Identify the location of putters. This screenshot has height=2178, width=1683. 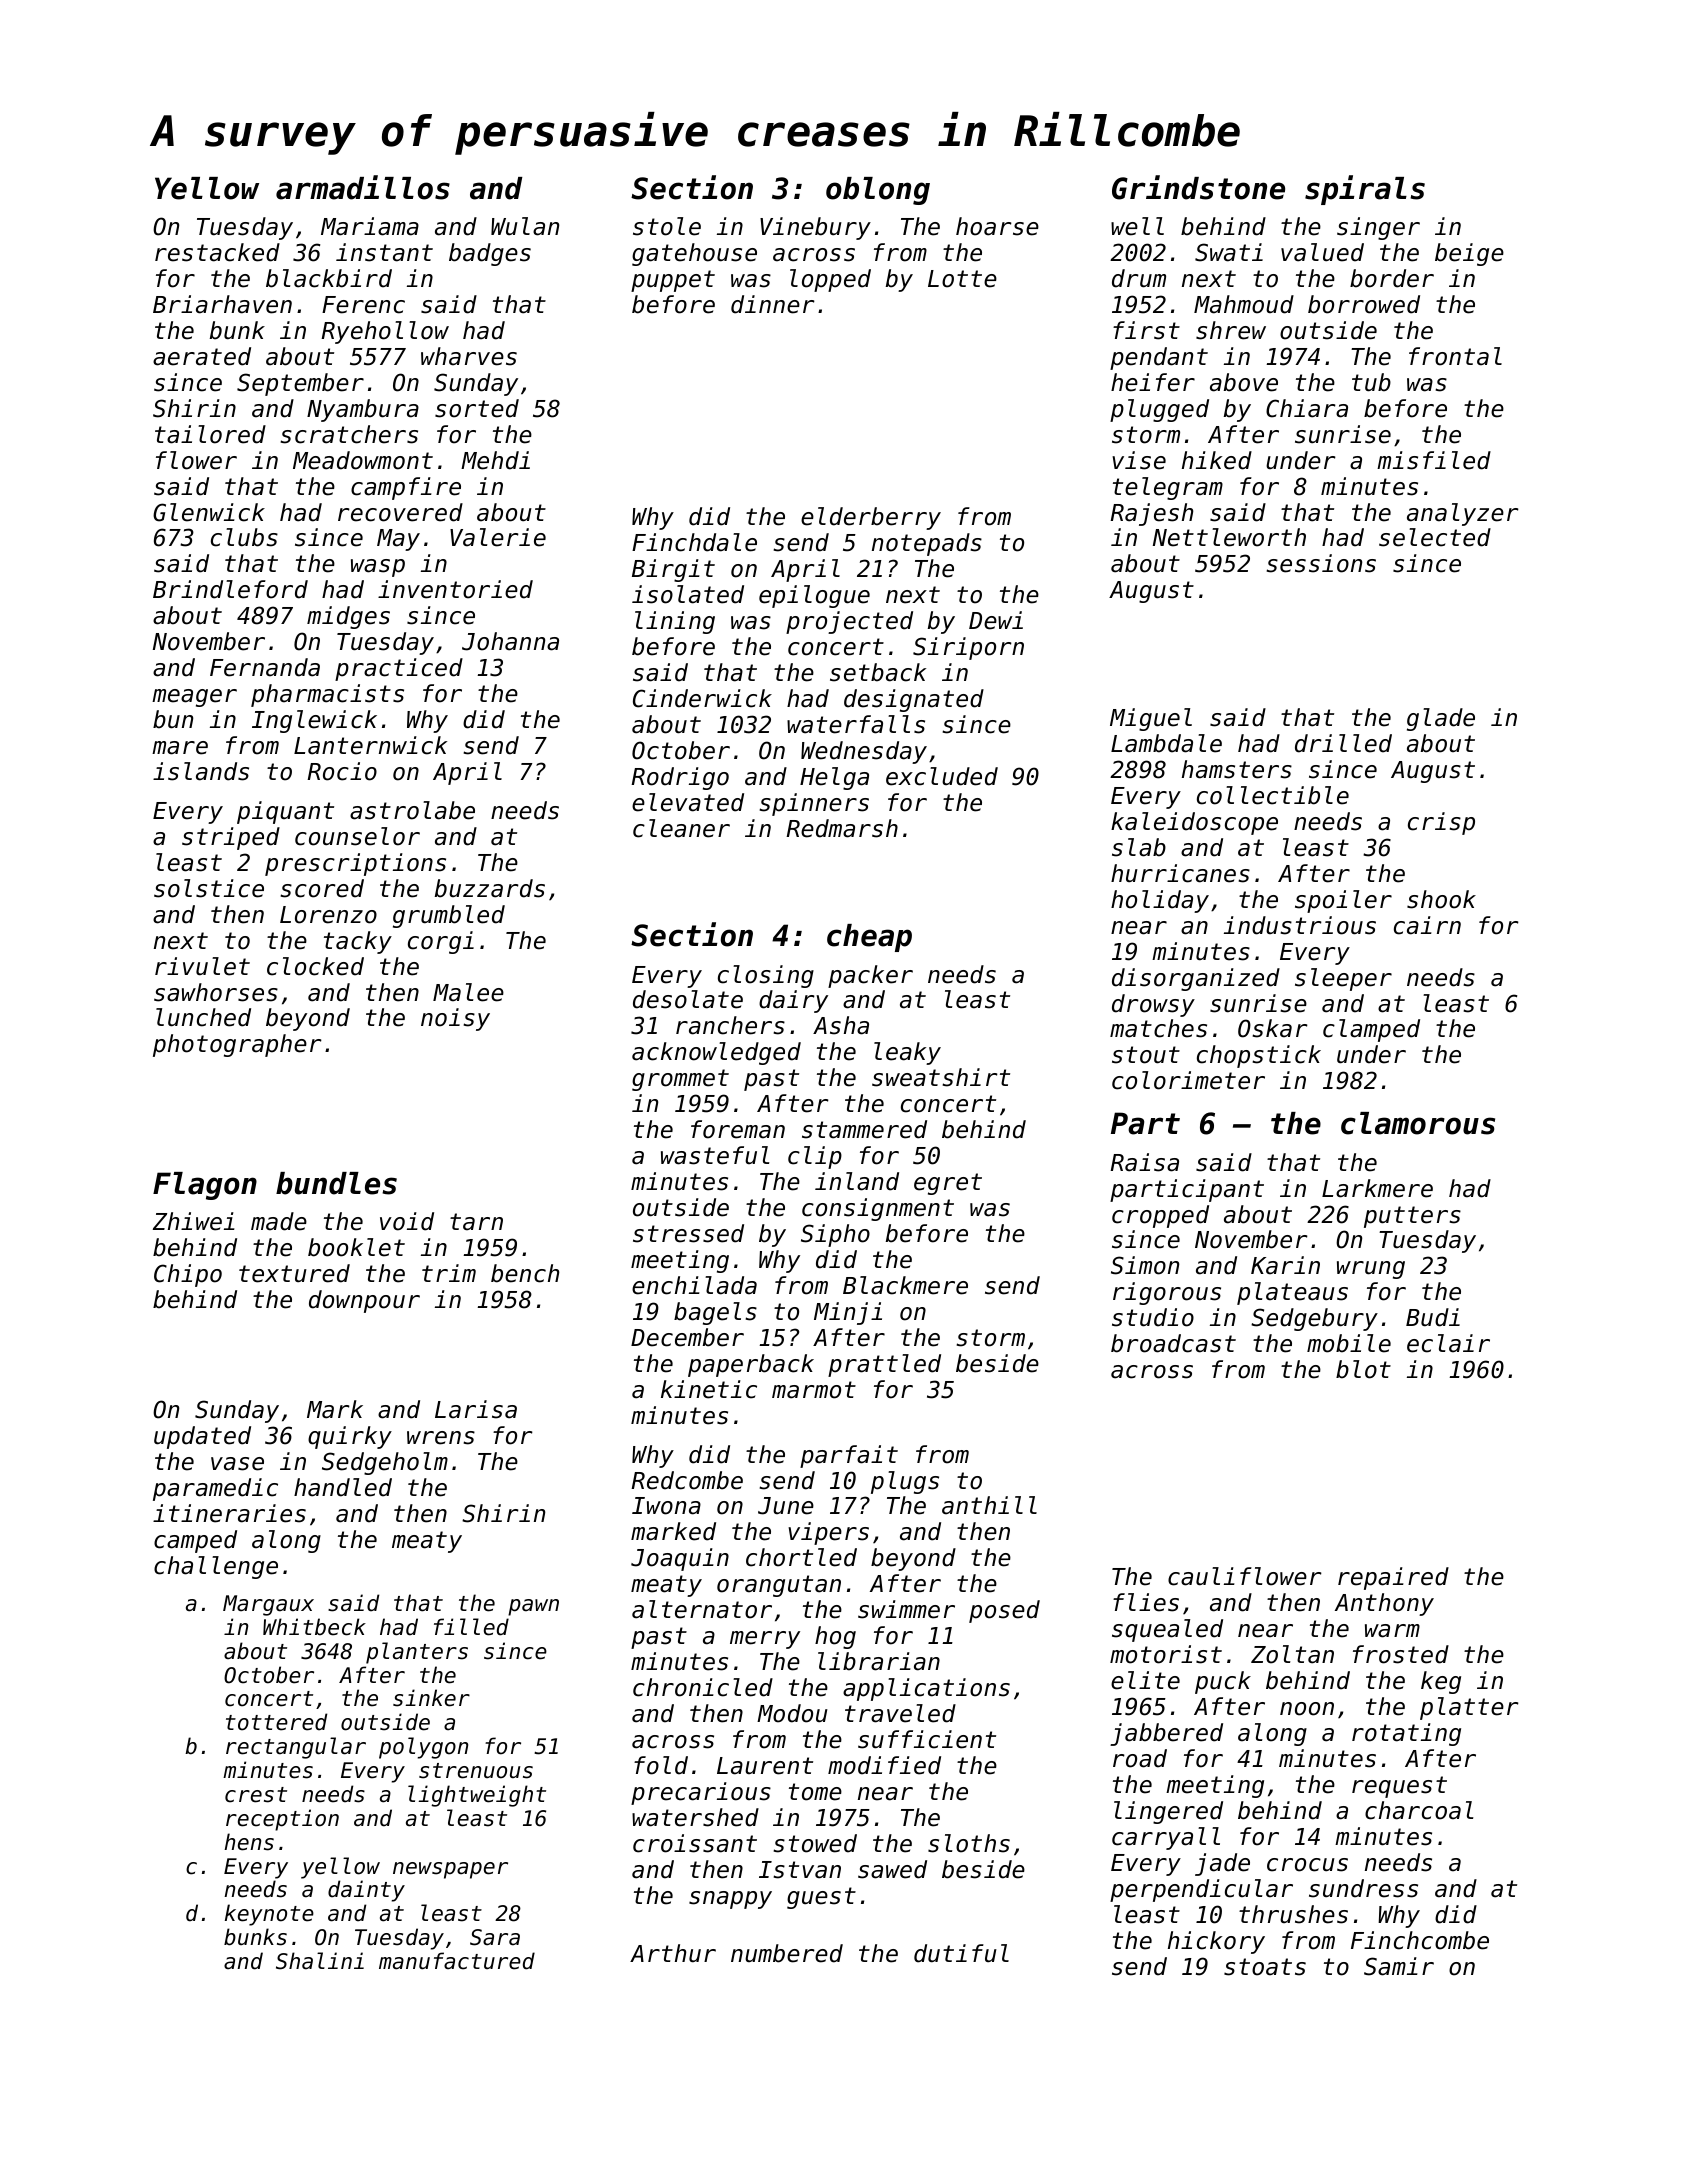
(1412, 1217).
